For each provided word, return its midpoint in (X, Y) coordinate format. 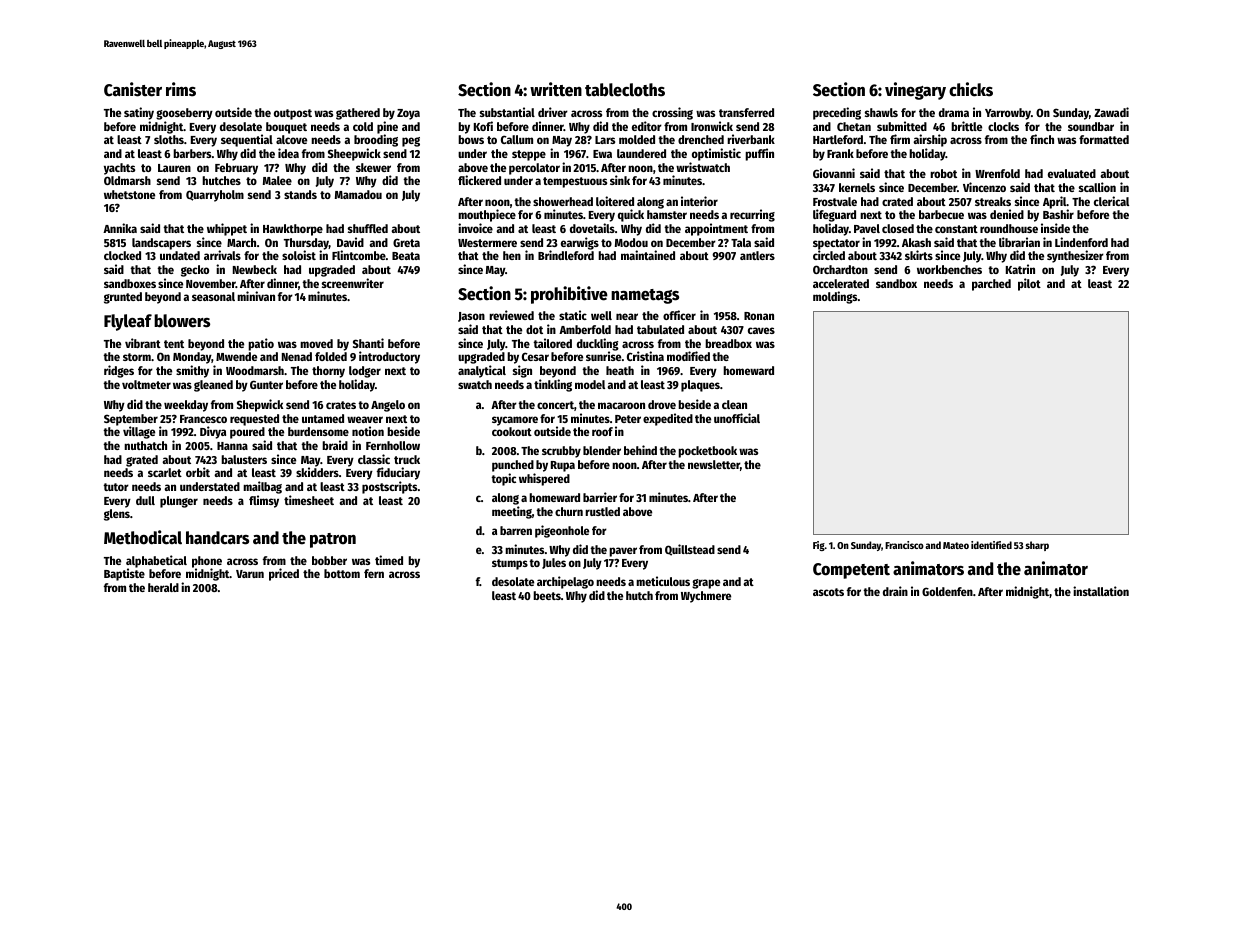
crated (897, 201)
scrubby (561, 452)
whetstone (129, 194)
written (556, 89)
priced (284, 574)
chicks (971, 89)
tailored (552, 343)
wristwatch (703, 167)
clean (734, 404)
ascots (828, 592)
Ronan (759, 316)
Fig (819, 546)
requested (254, 420)
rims (181, 89)
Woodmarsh (255, 370)
